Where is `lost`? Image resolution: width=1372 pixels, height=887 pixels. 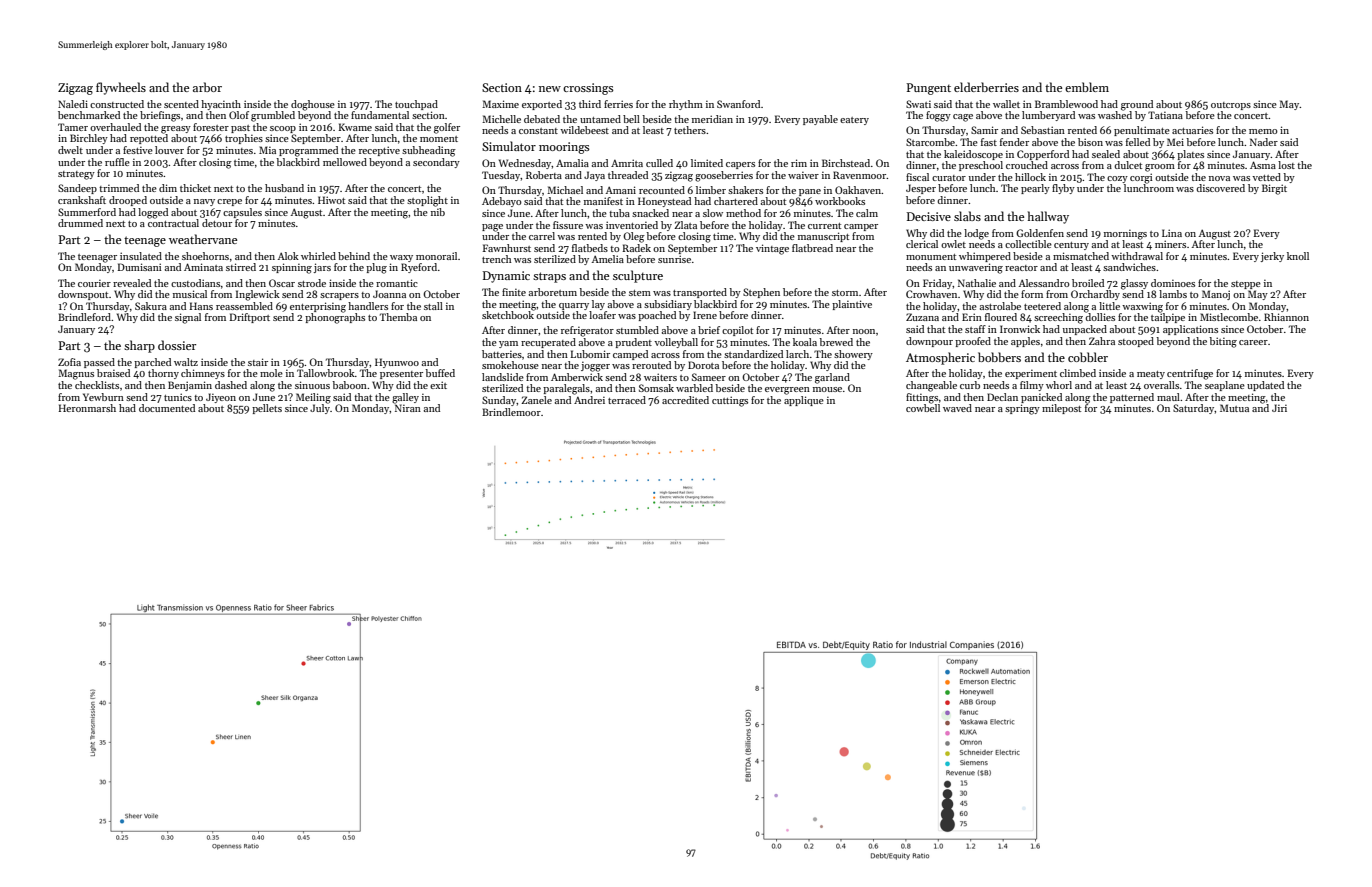
lost is located at coordinates (1286, 165).
